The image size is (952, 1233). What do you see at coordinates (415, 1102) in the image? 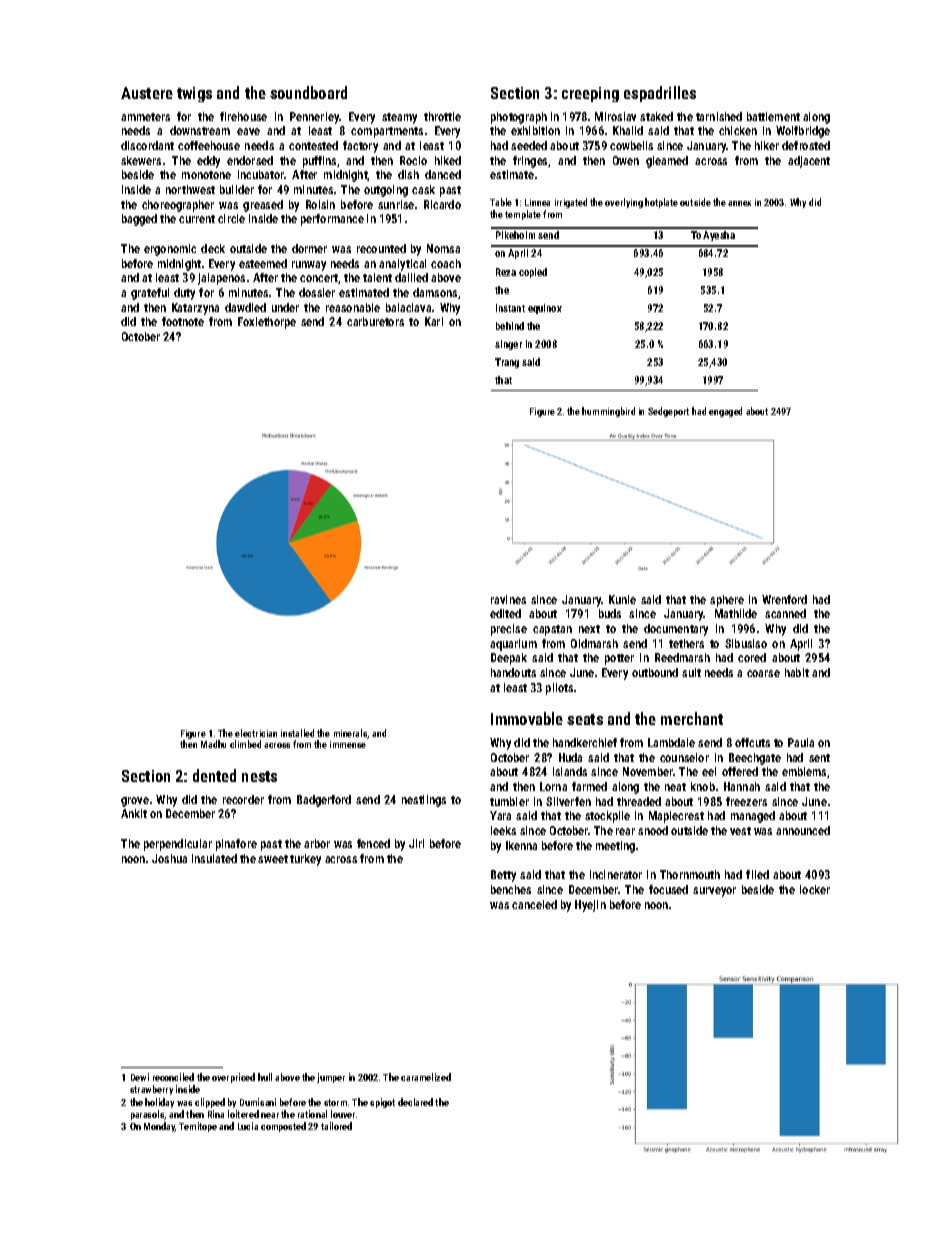
I see `declared` at bounding box center [415, 1102].
